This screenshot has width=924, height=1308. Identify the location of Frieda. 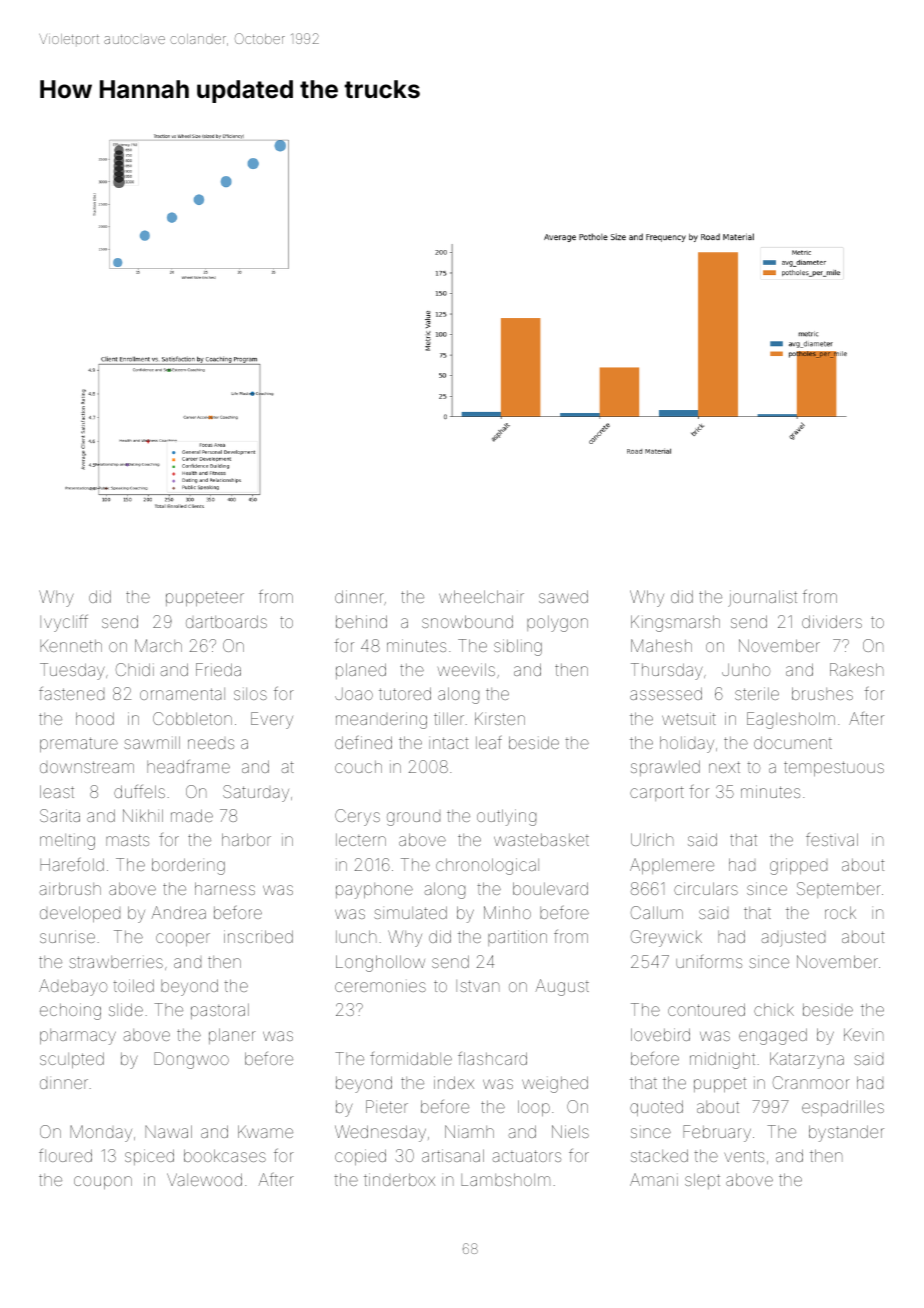
(218, 669).
